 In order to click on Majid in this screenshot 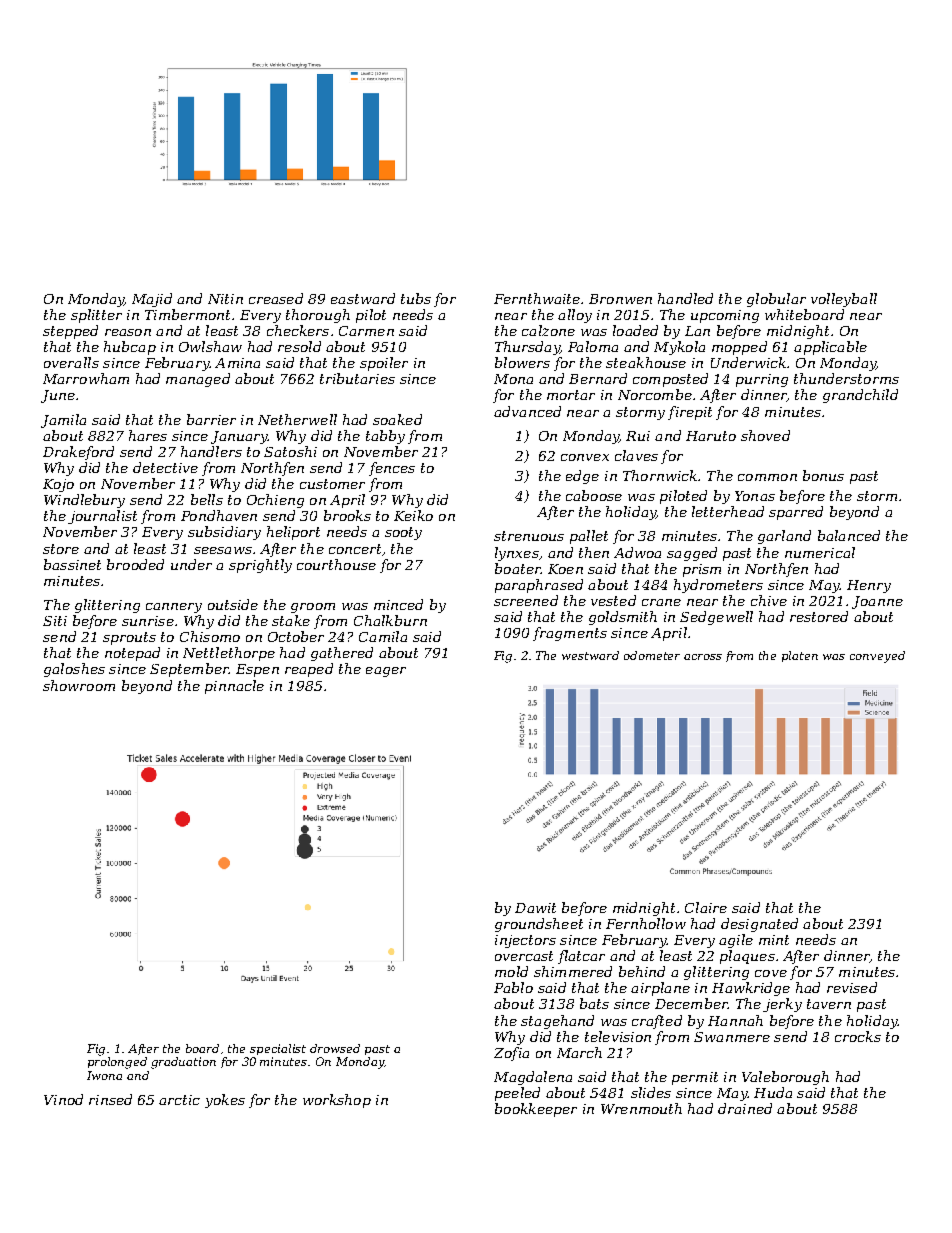, I will do `click(152, 300)`.
